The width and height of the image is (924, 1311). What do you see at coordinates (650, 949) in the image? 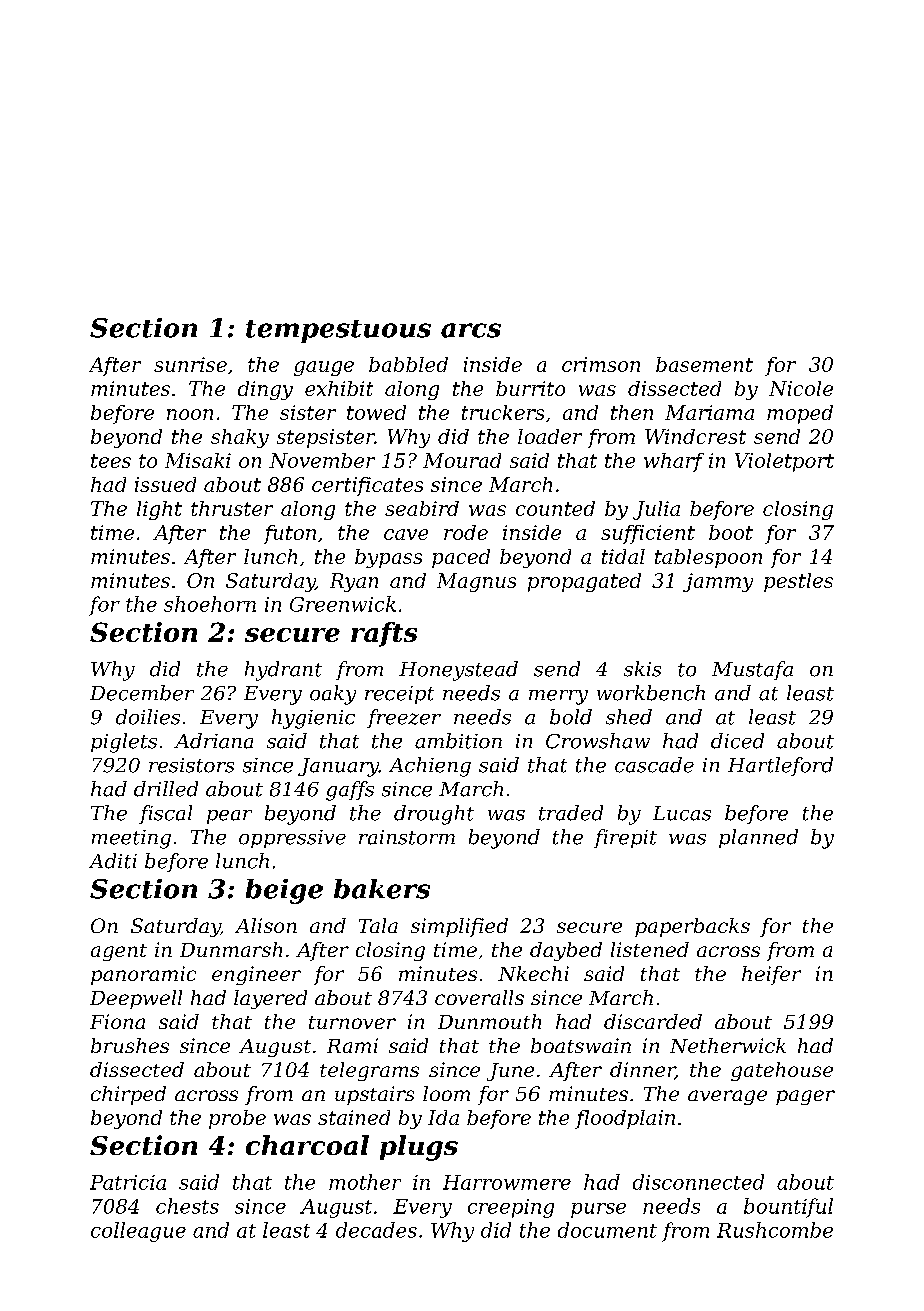
I see `listened` at bounding box center [650, 949].
